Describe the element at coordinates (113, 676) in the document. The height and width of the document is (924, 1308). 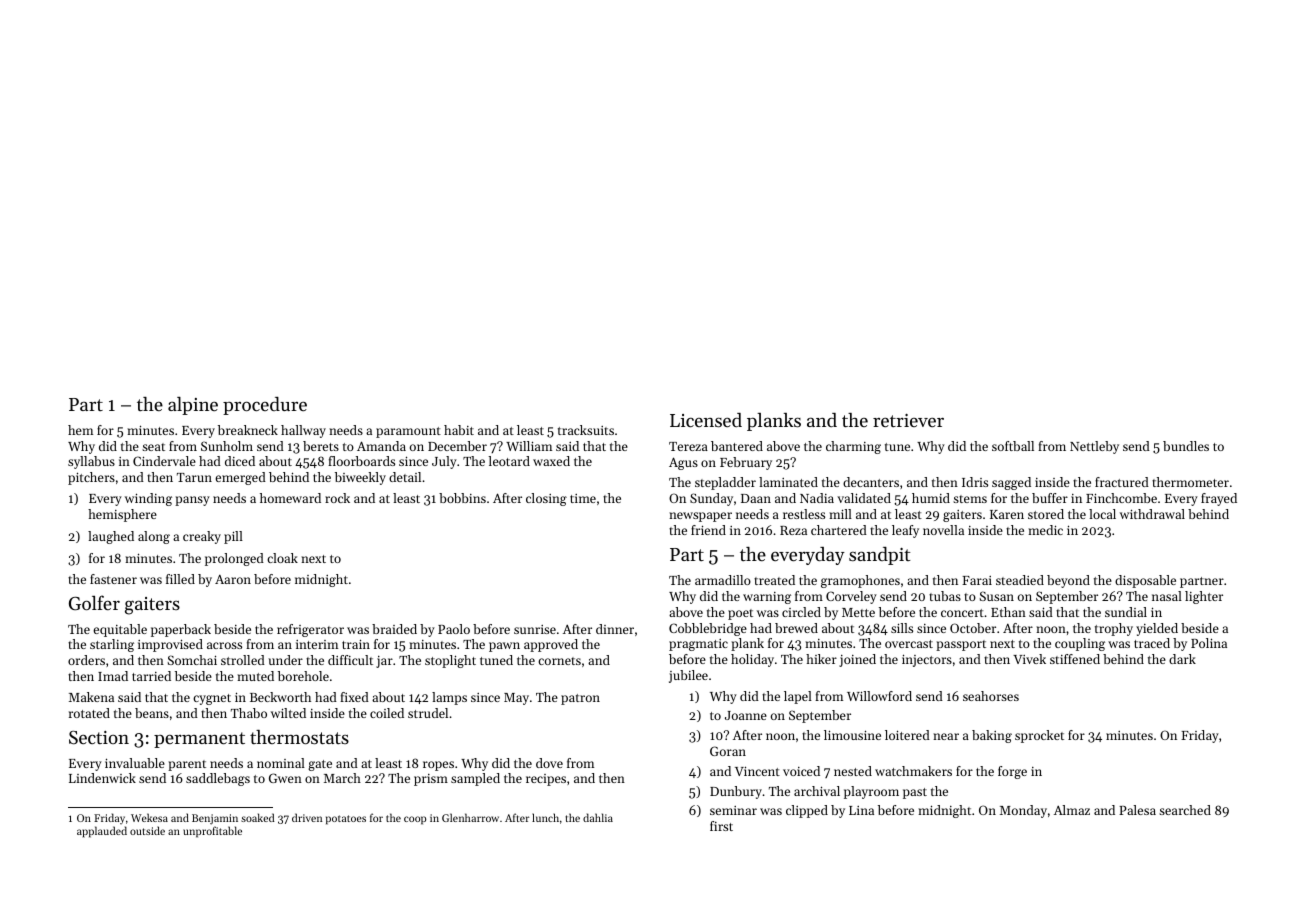
I see `Imad` at that location.
